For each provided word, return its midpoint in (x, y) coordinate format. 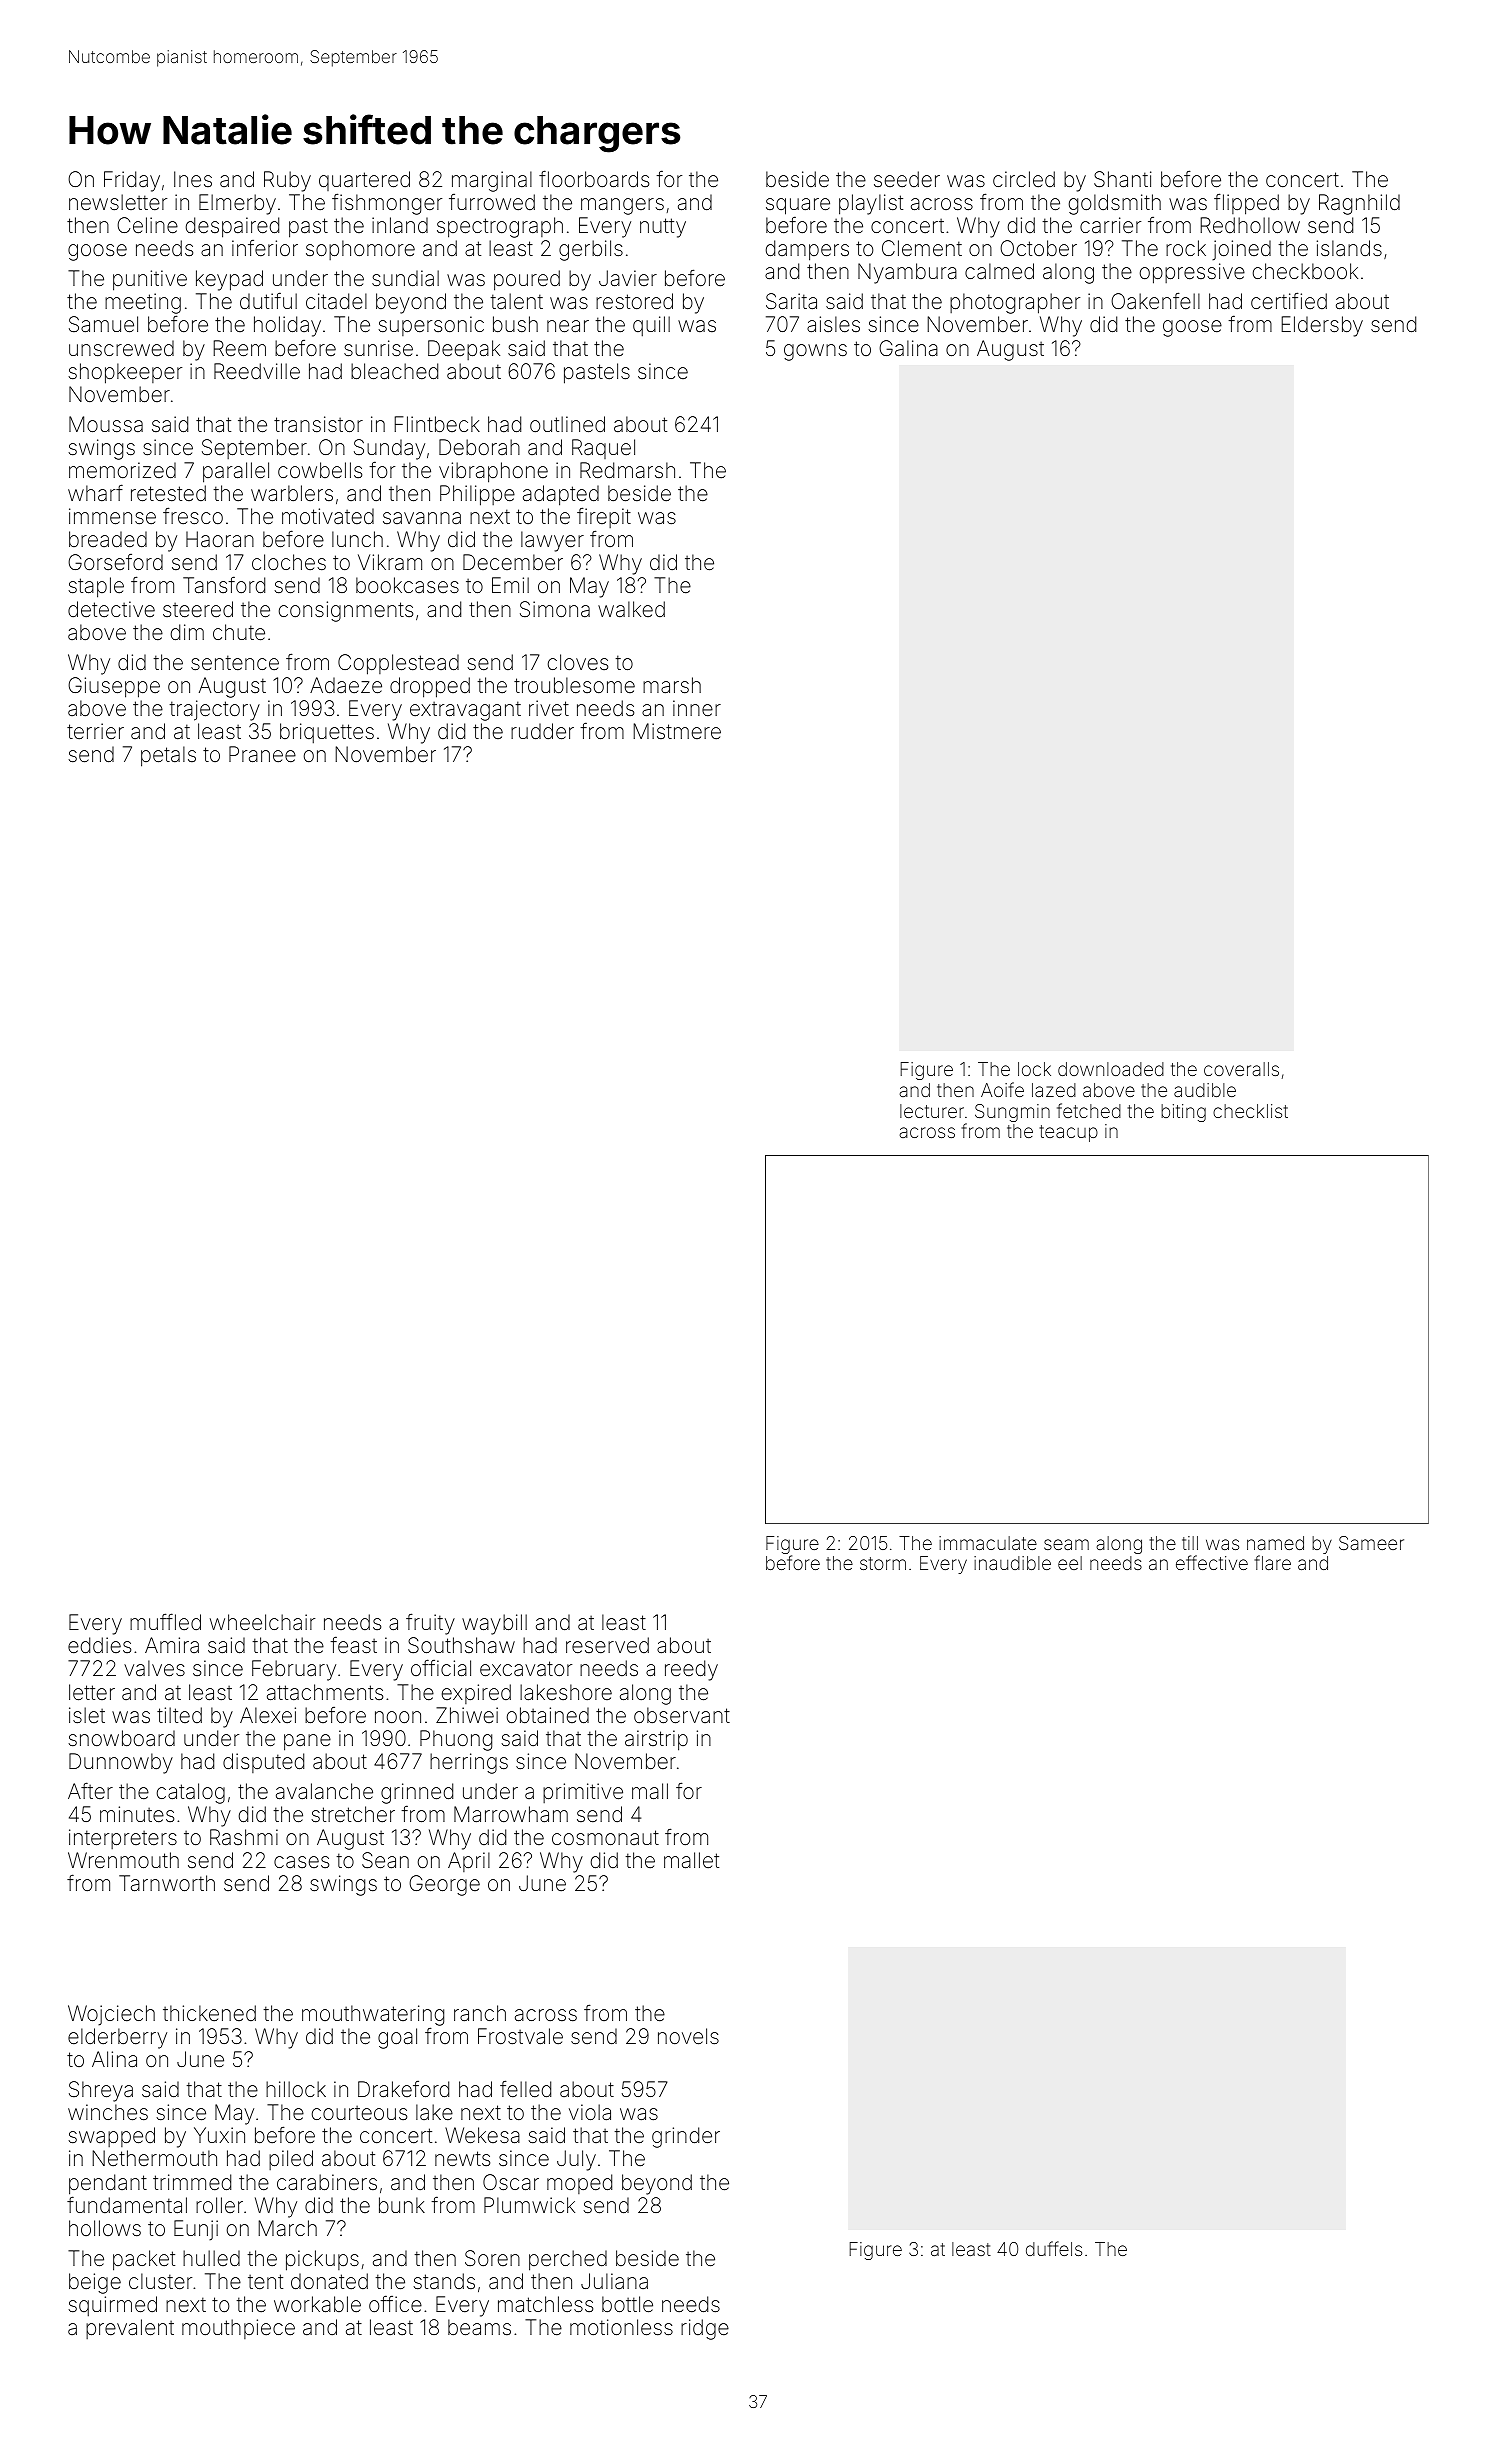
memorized (122, 470)
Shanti (1123, 179)
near (568, 326)
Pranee (262, 754)
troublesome (574, 685)
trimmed (192, 2182)
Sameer (1371, 1543)
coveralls (1241, 1069)
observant (682, 1715)
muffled (165, 1621)
